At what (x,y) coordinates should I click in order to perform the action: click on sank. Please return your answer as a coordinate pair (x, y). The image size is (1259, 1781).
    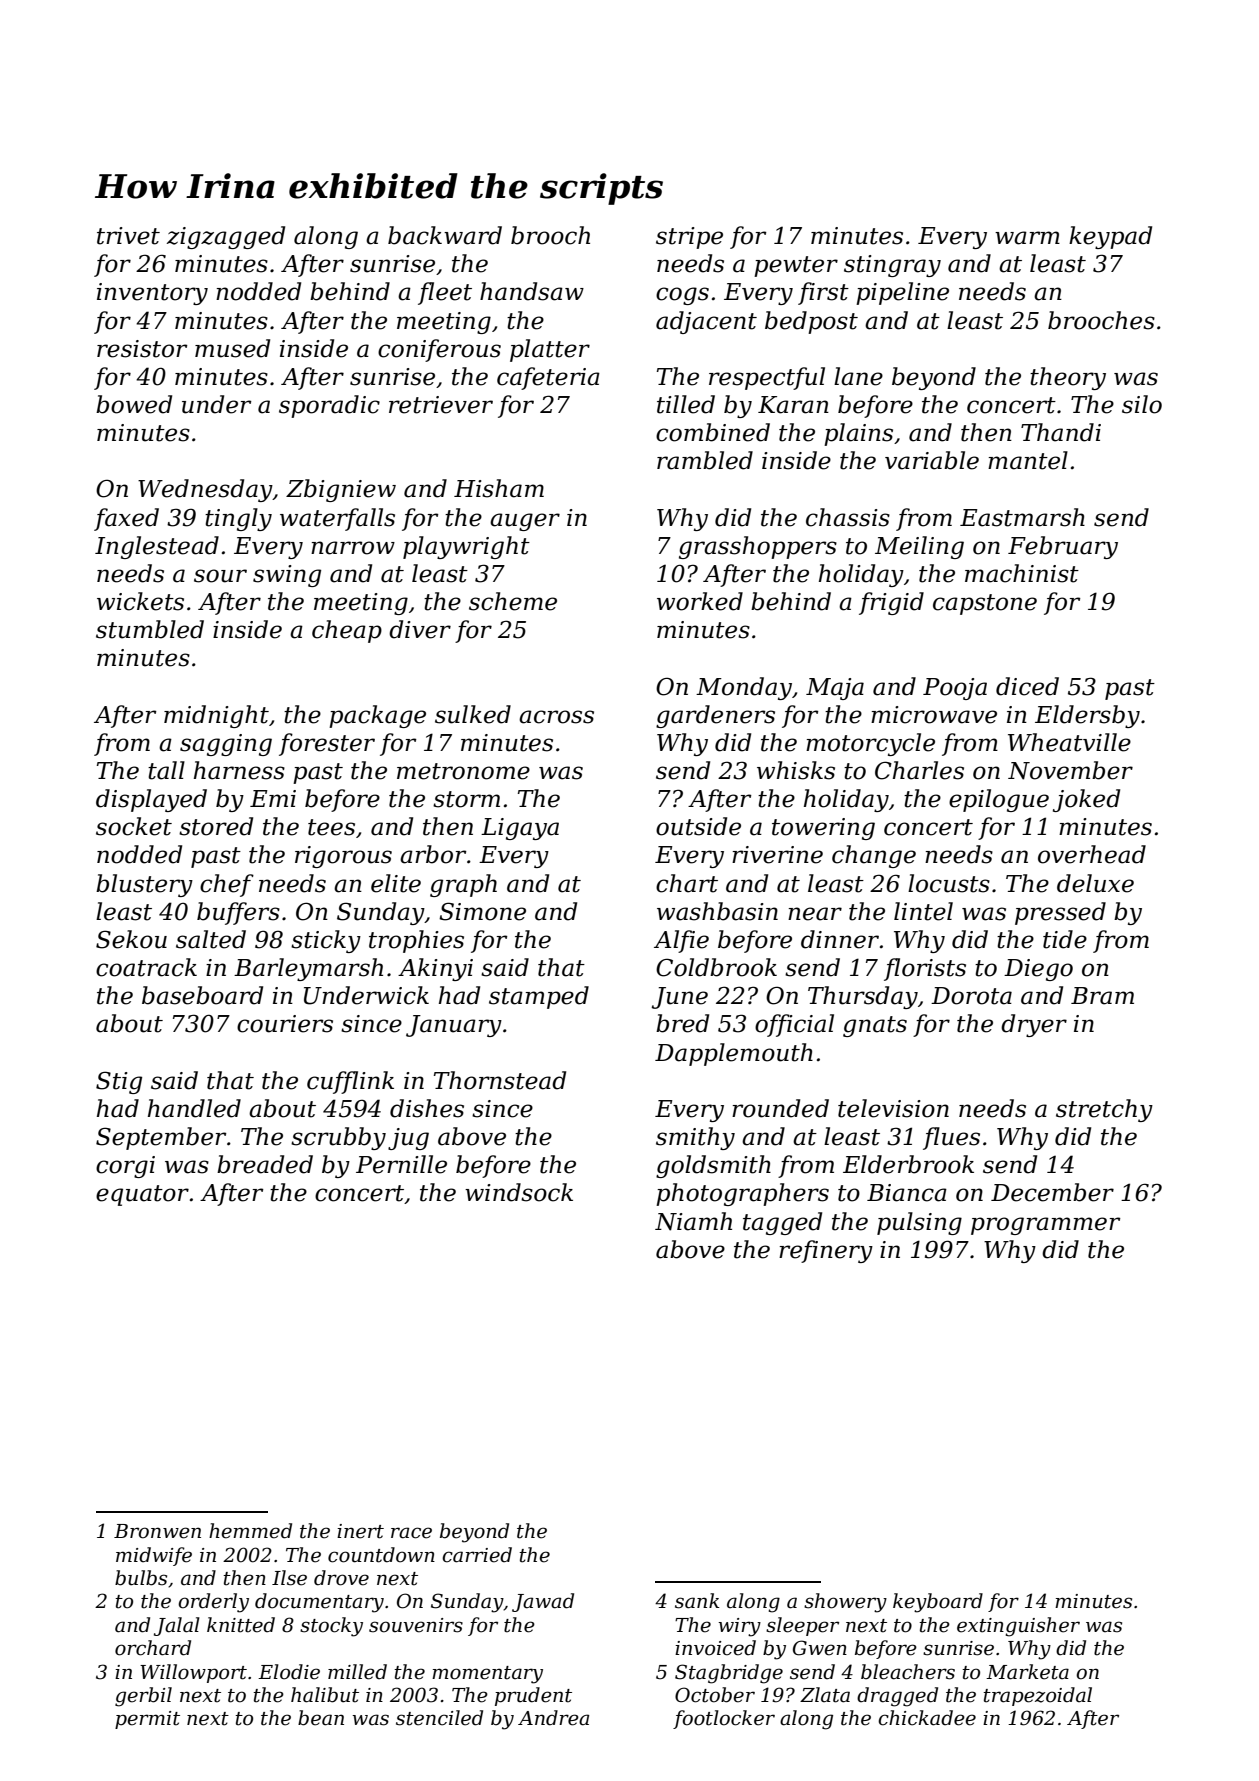
    Looking at the image, I should click on (697, 1601).
